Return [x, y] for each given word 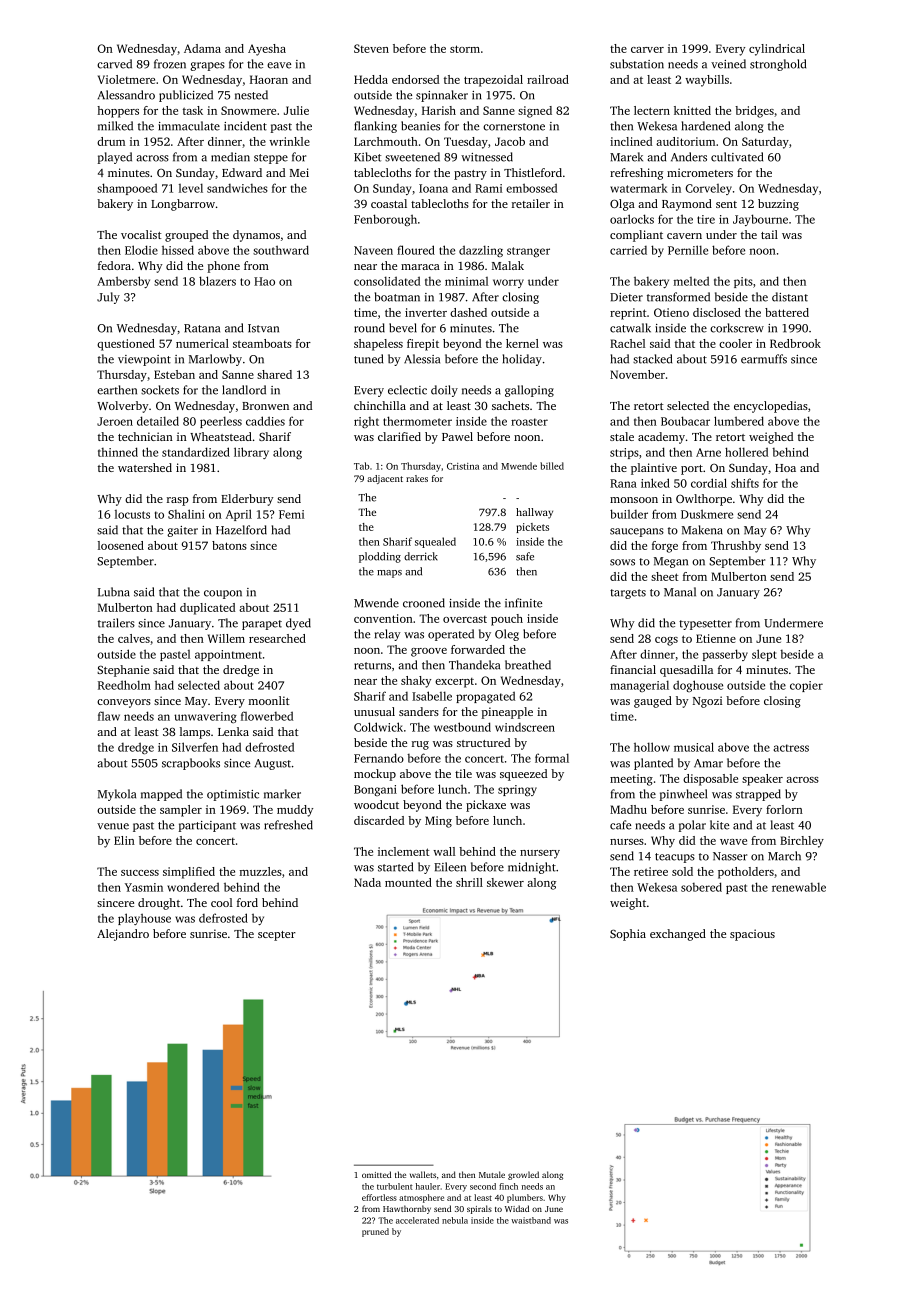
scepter [277, 936]
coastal [389, 203]
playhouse [144, 919]
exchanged [678, 935]
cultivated [737, 157]
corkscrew [737, 328]
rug [420, 745]
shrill [469, 882]
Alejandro [123, 935]
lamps [195, 733]
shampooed [127, 189]
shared [274, 374]
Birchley [802, 842]
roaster [529, 422]
